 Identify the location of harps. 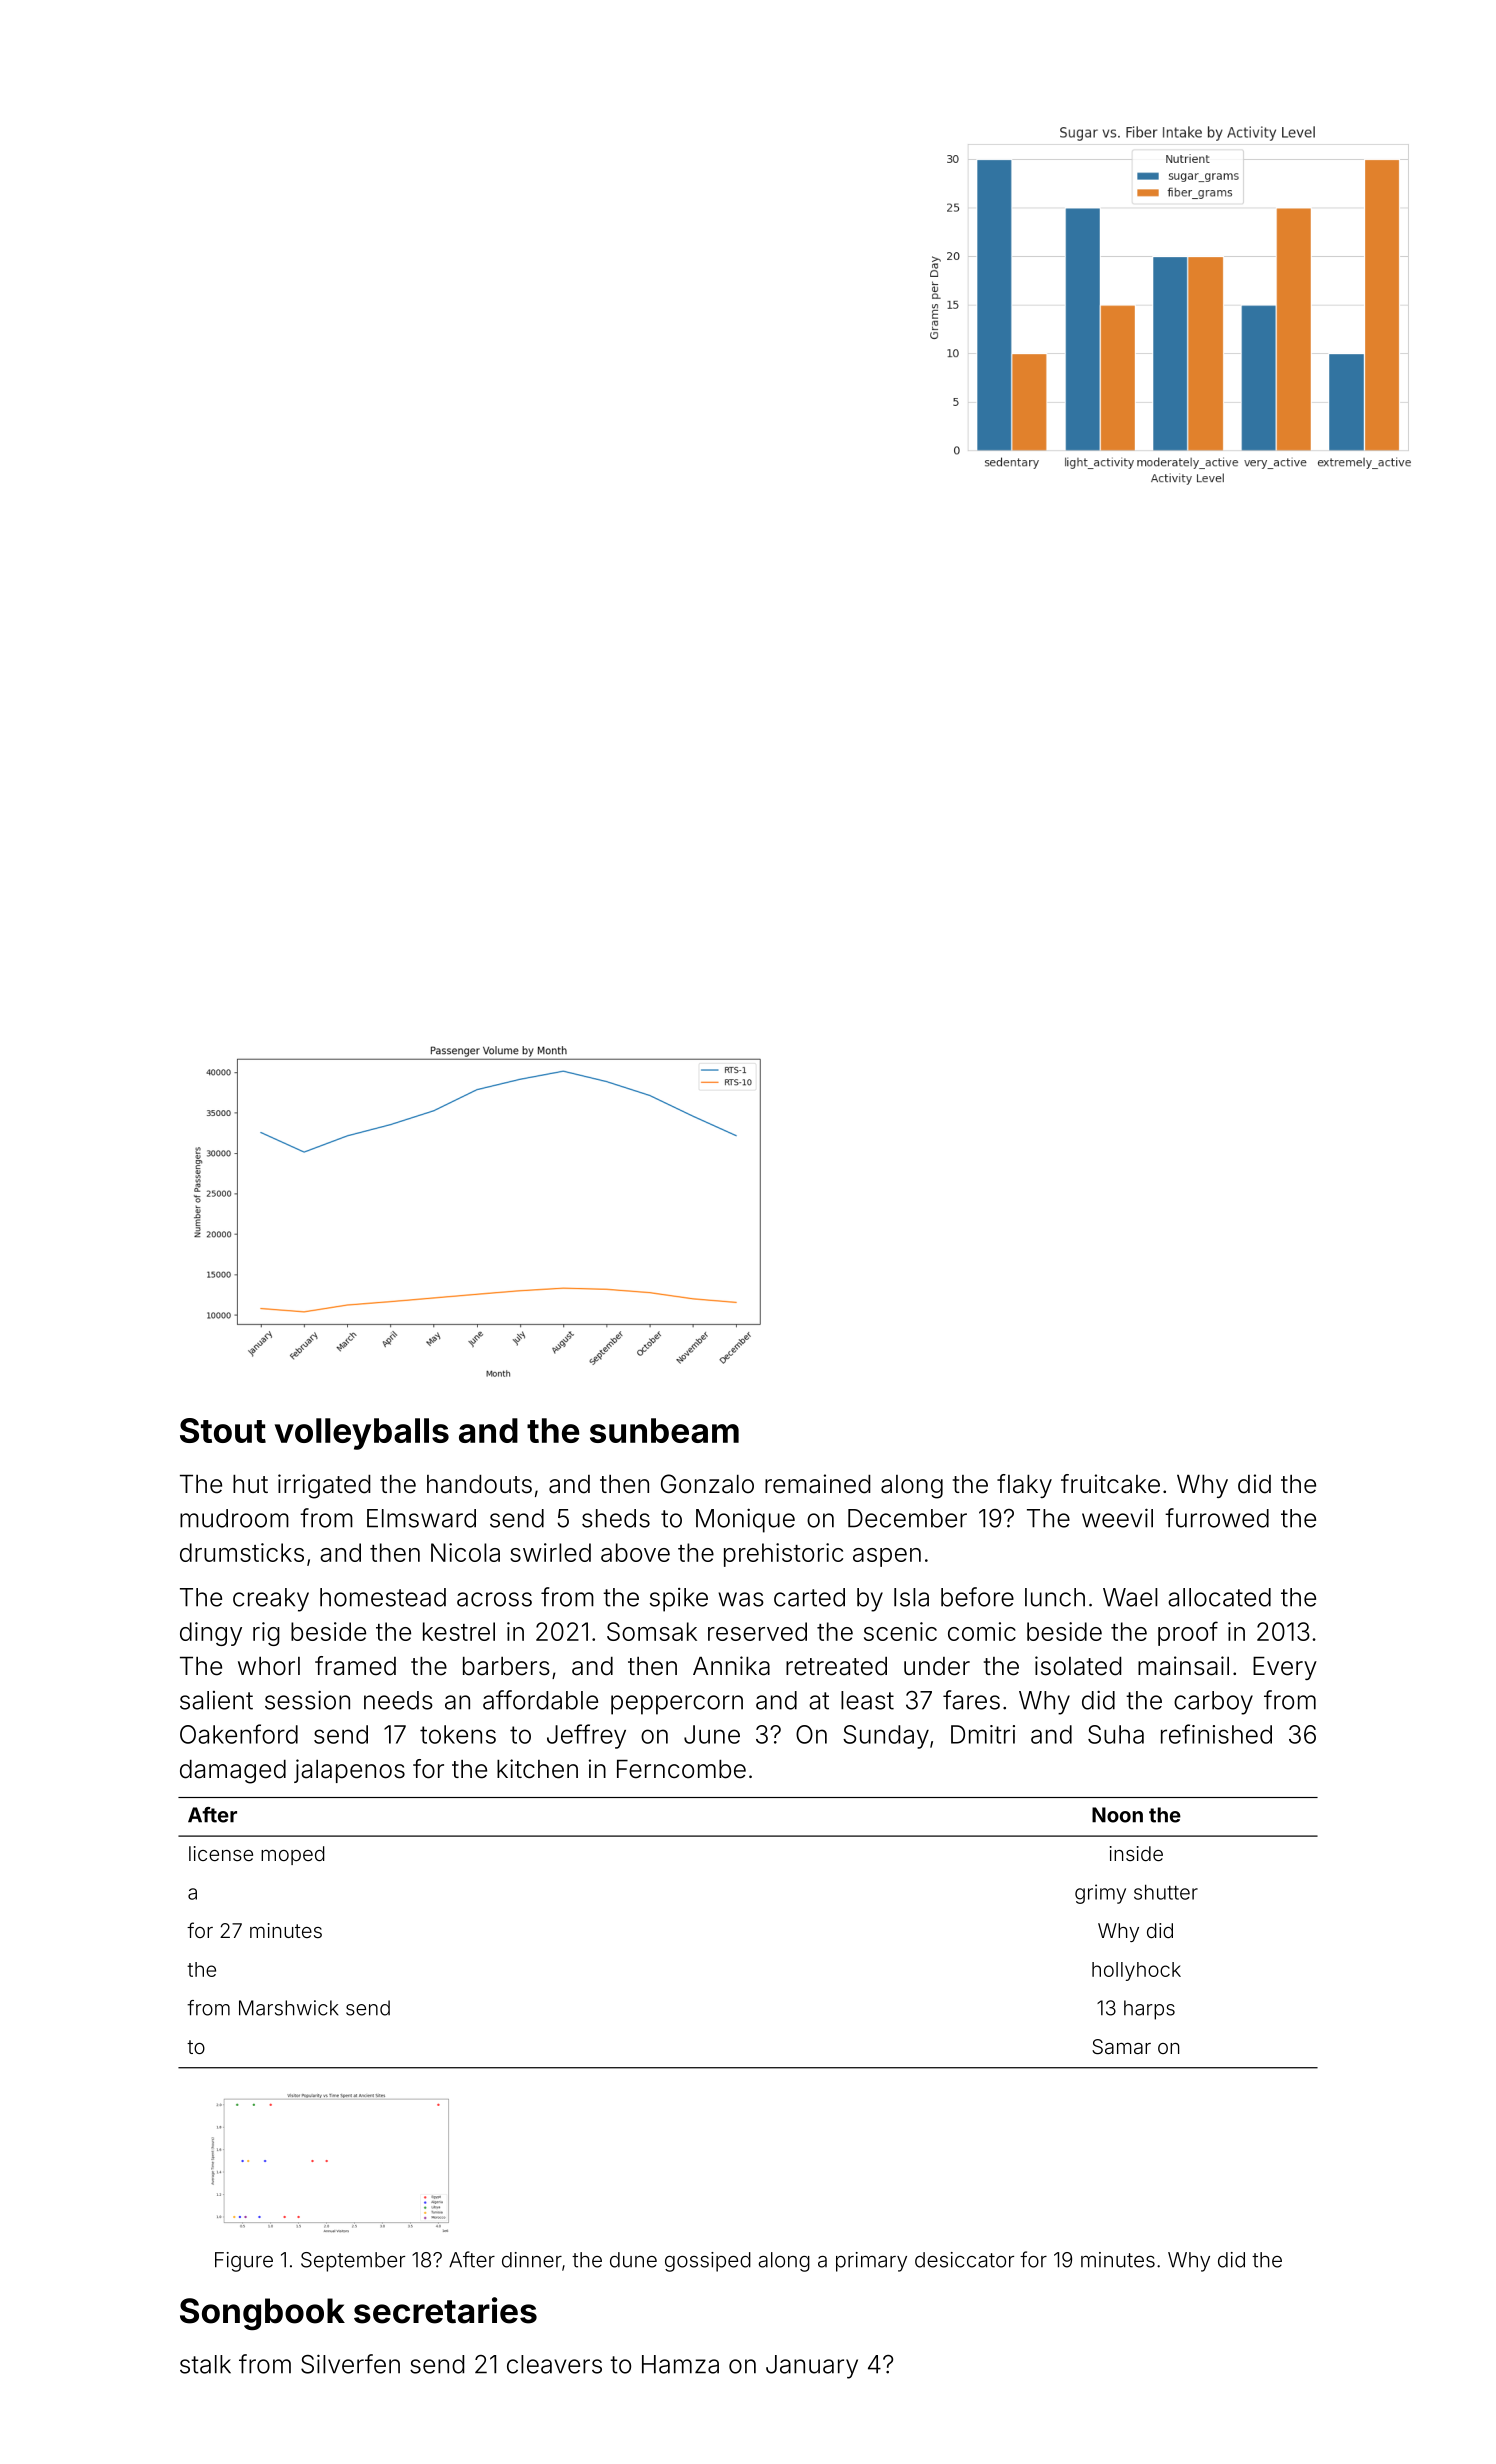
(1149, 2010).
